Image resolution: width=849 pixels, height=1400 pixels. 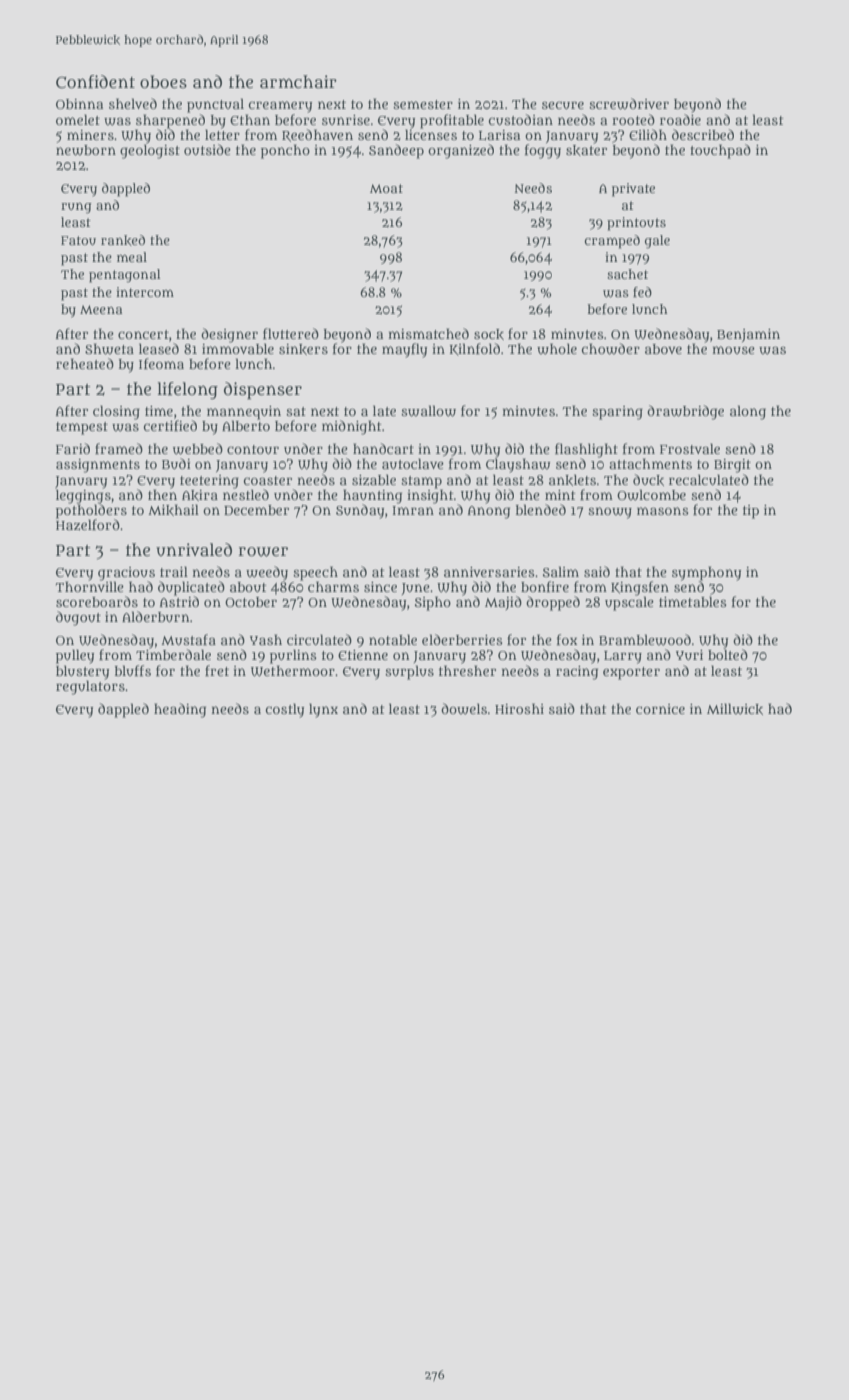 I want to click on screwdriver, so click(x=629, y=104).
